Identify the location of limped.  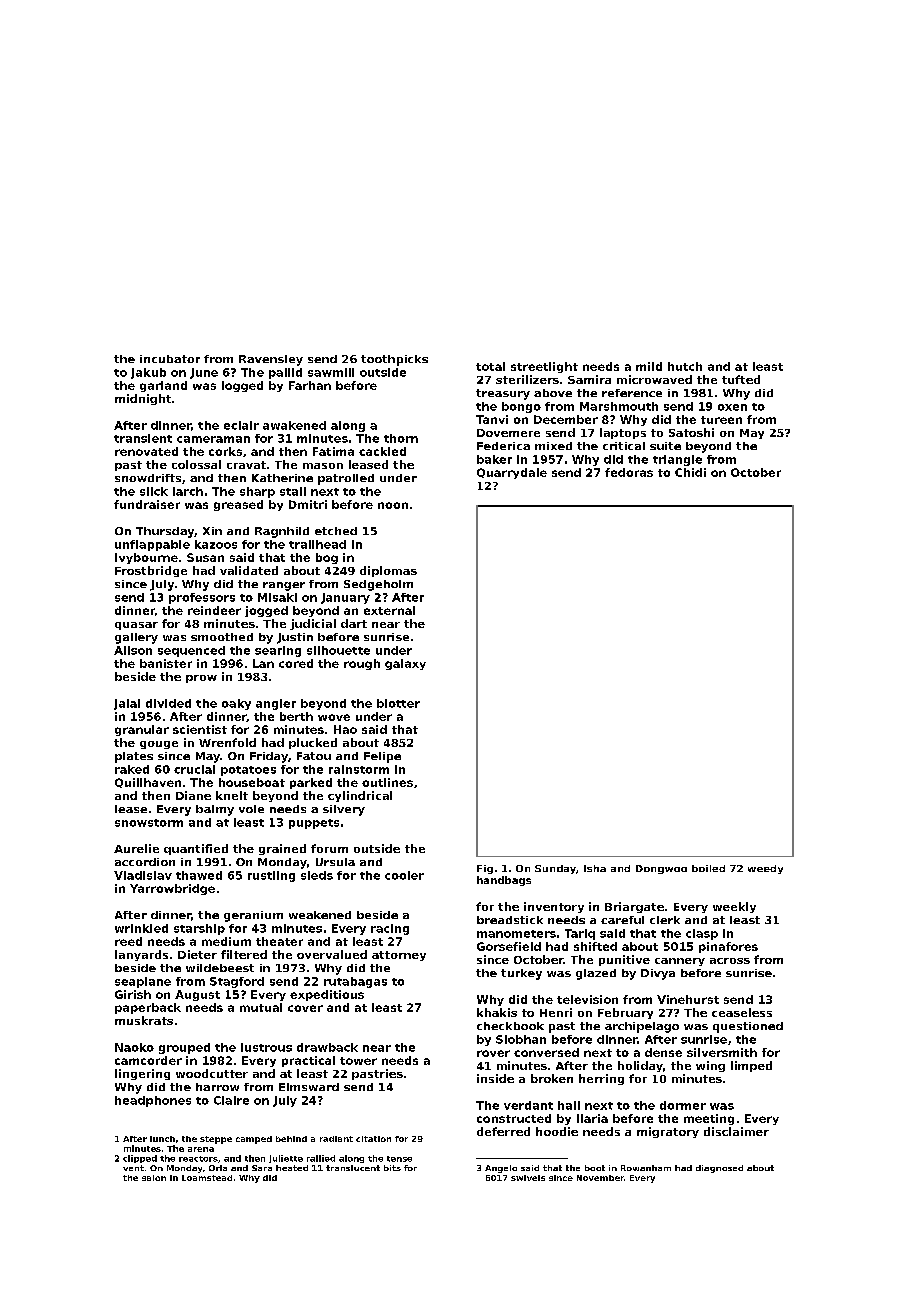
(751, 1066).
